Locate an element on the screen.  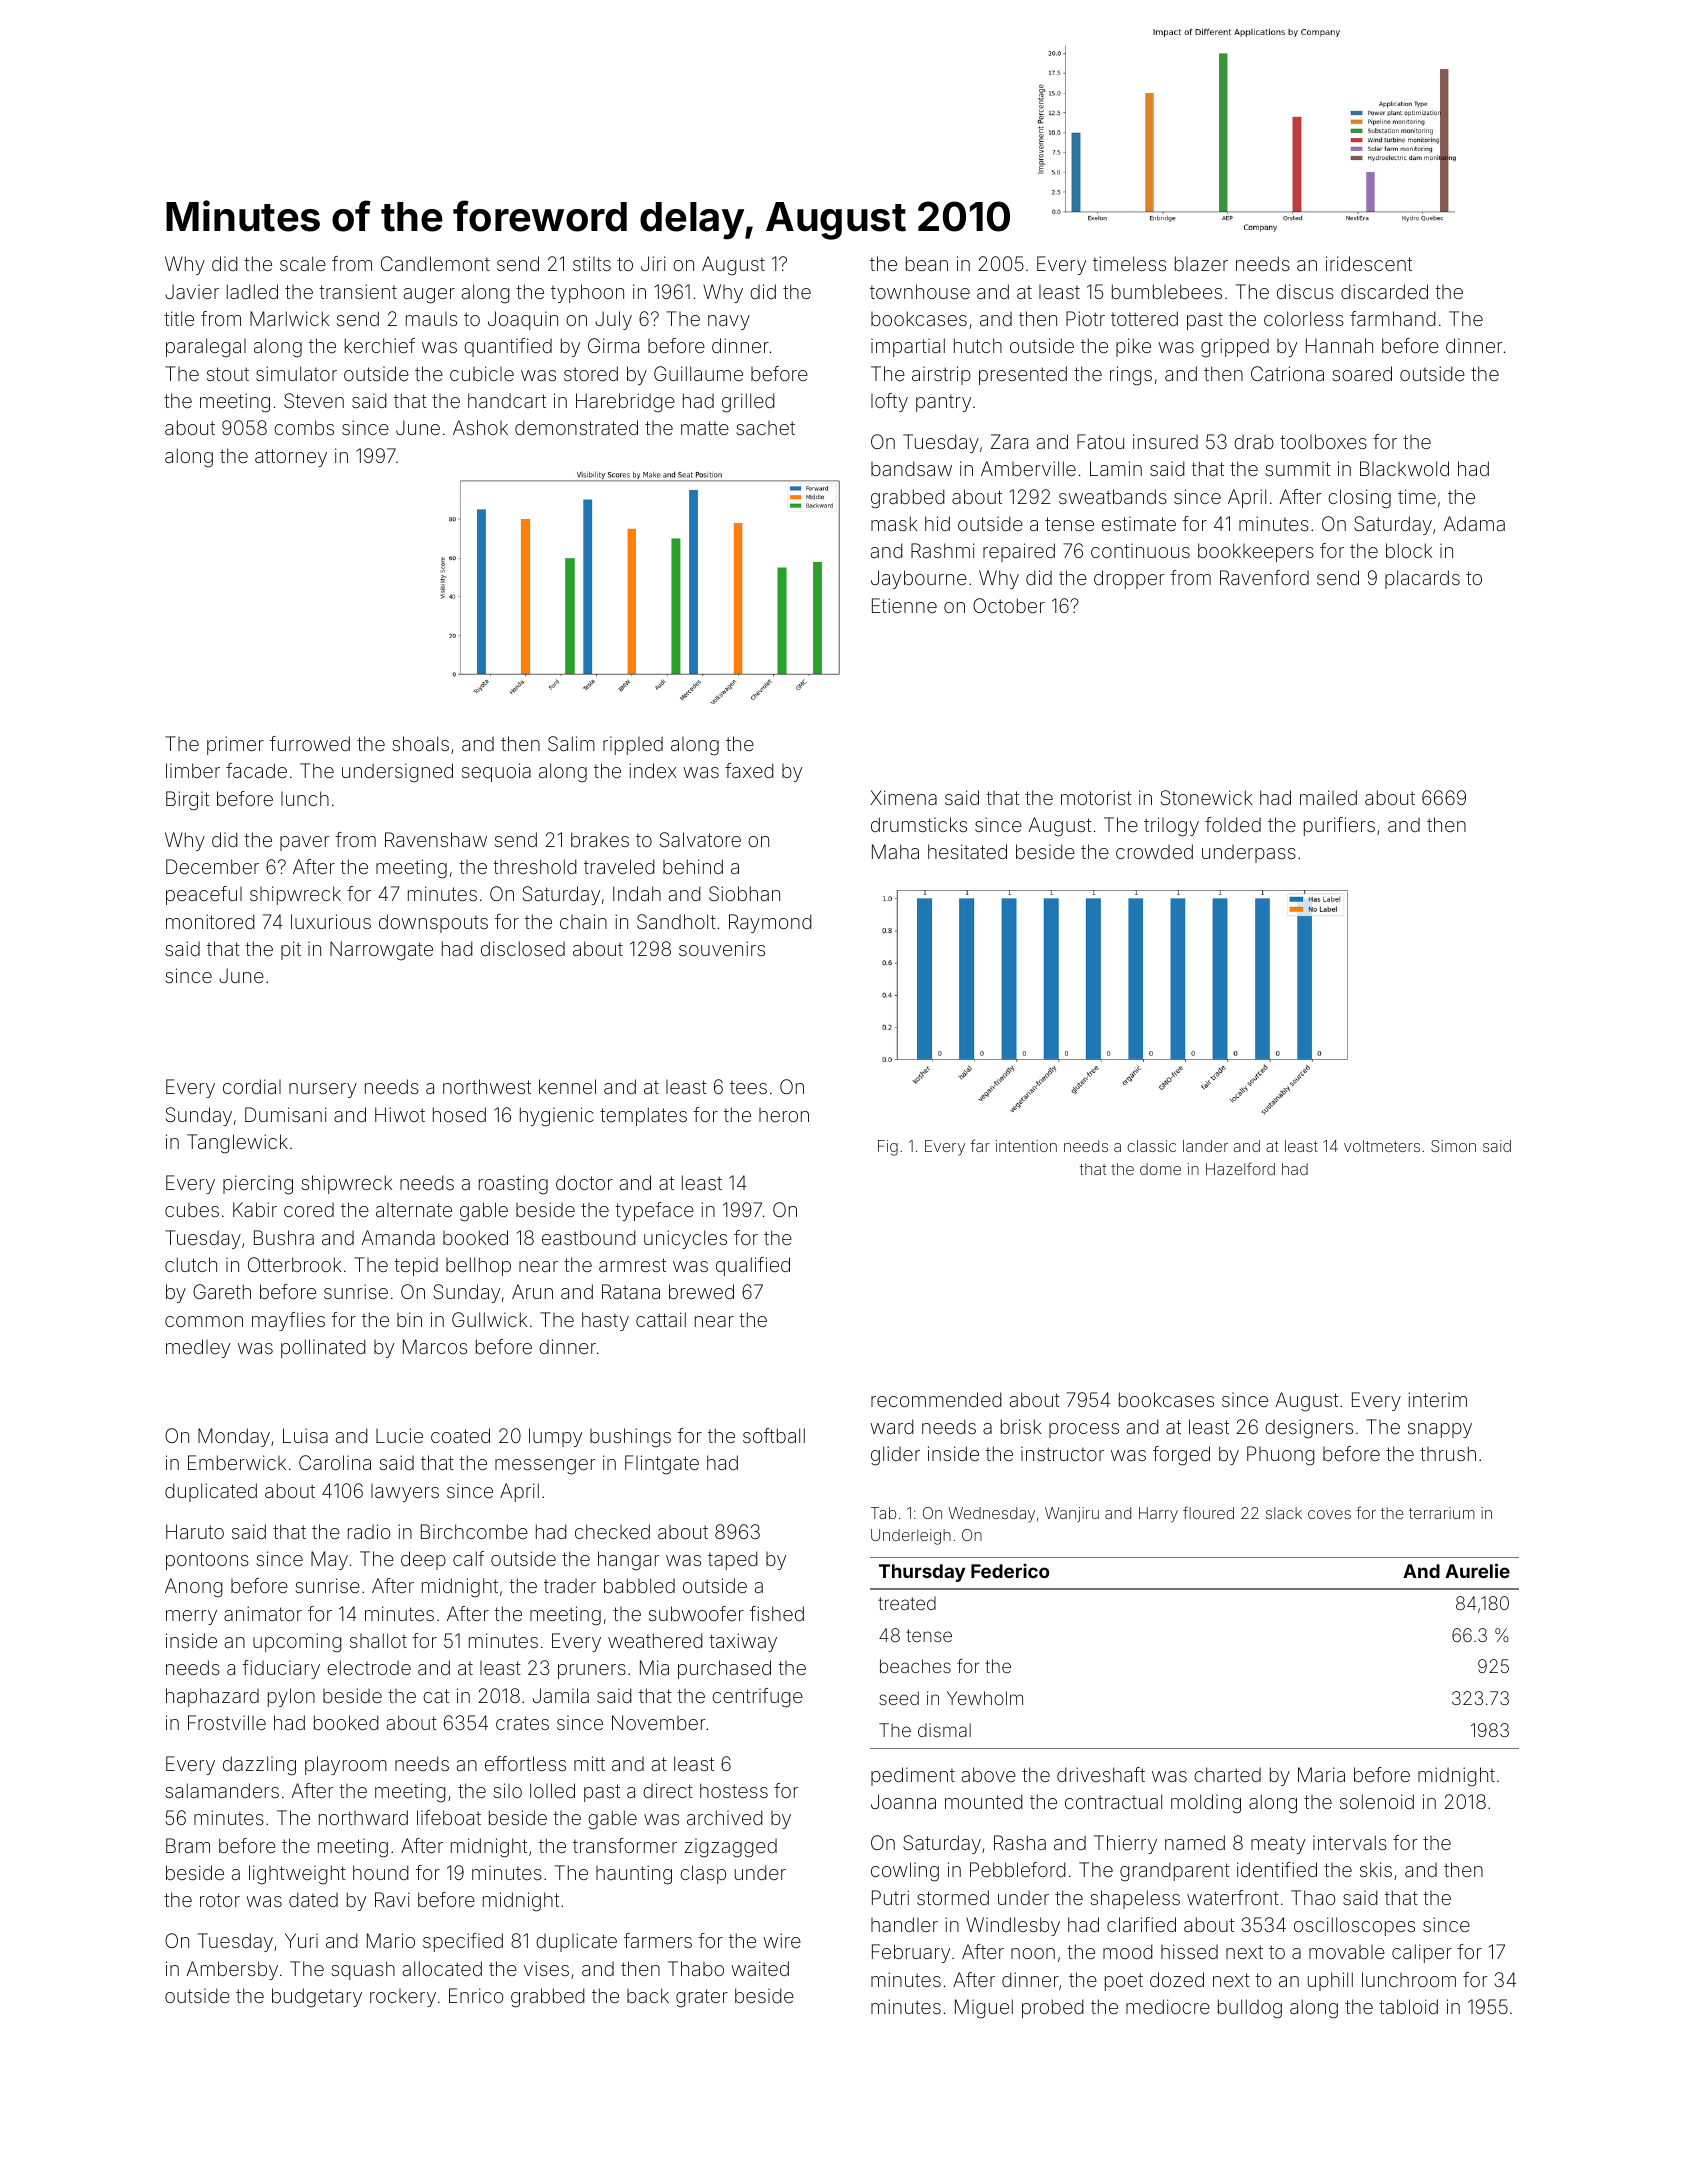
attorney is located at coordinates (291, 458).
